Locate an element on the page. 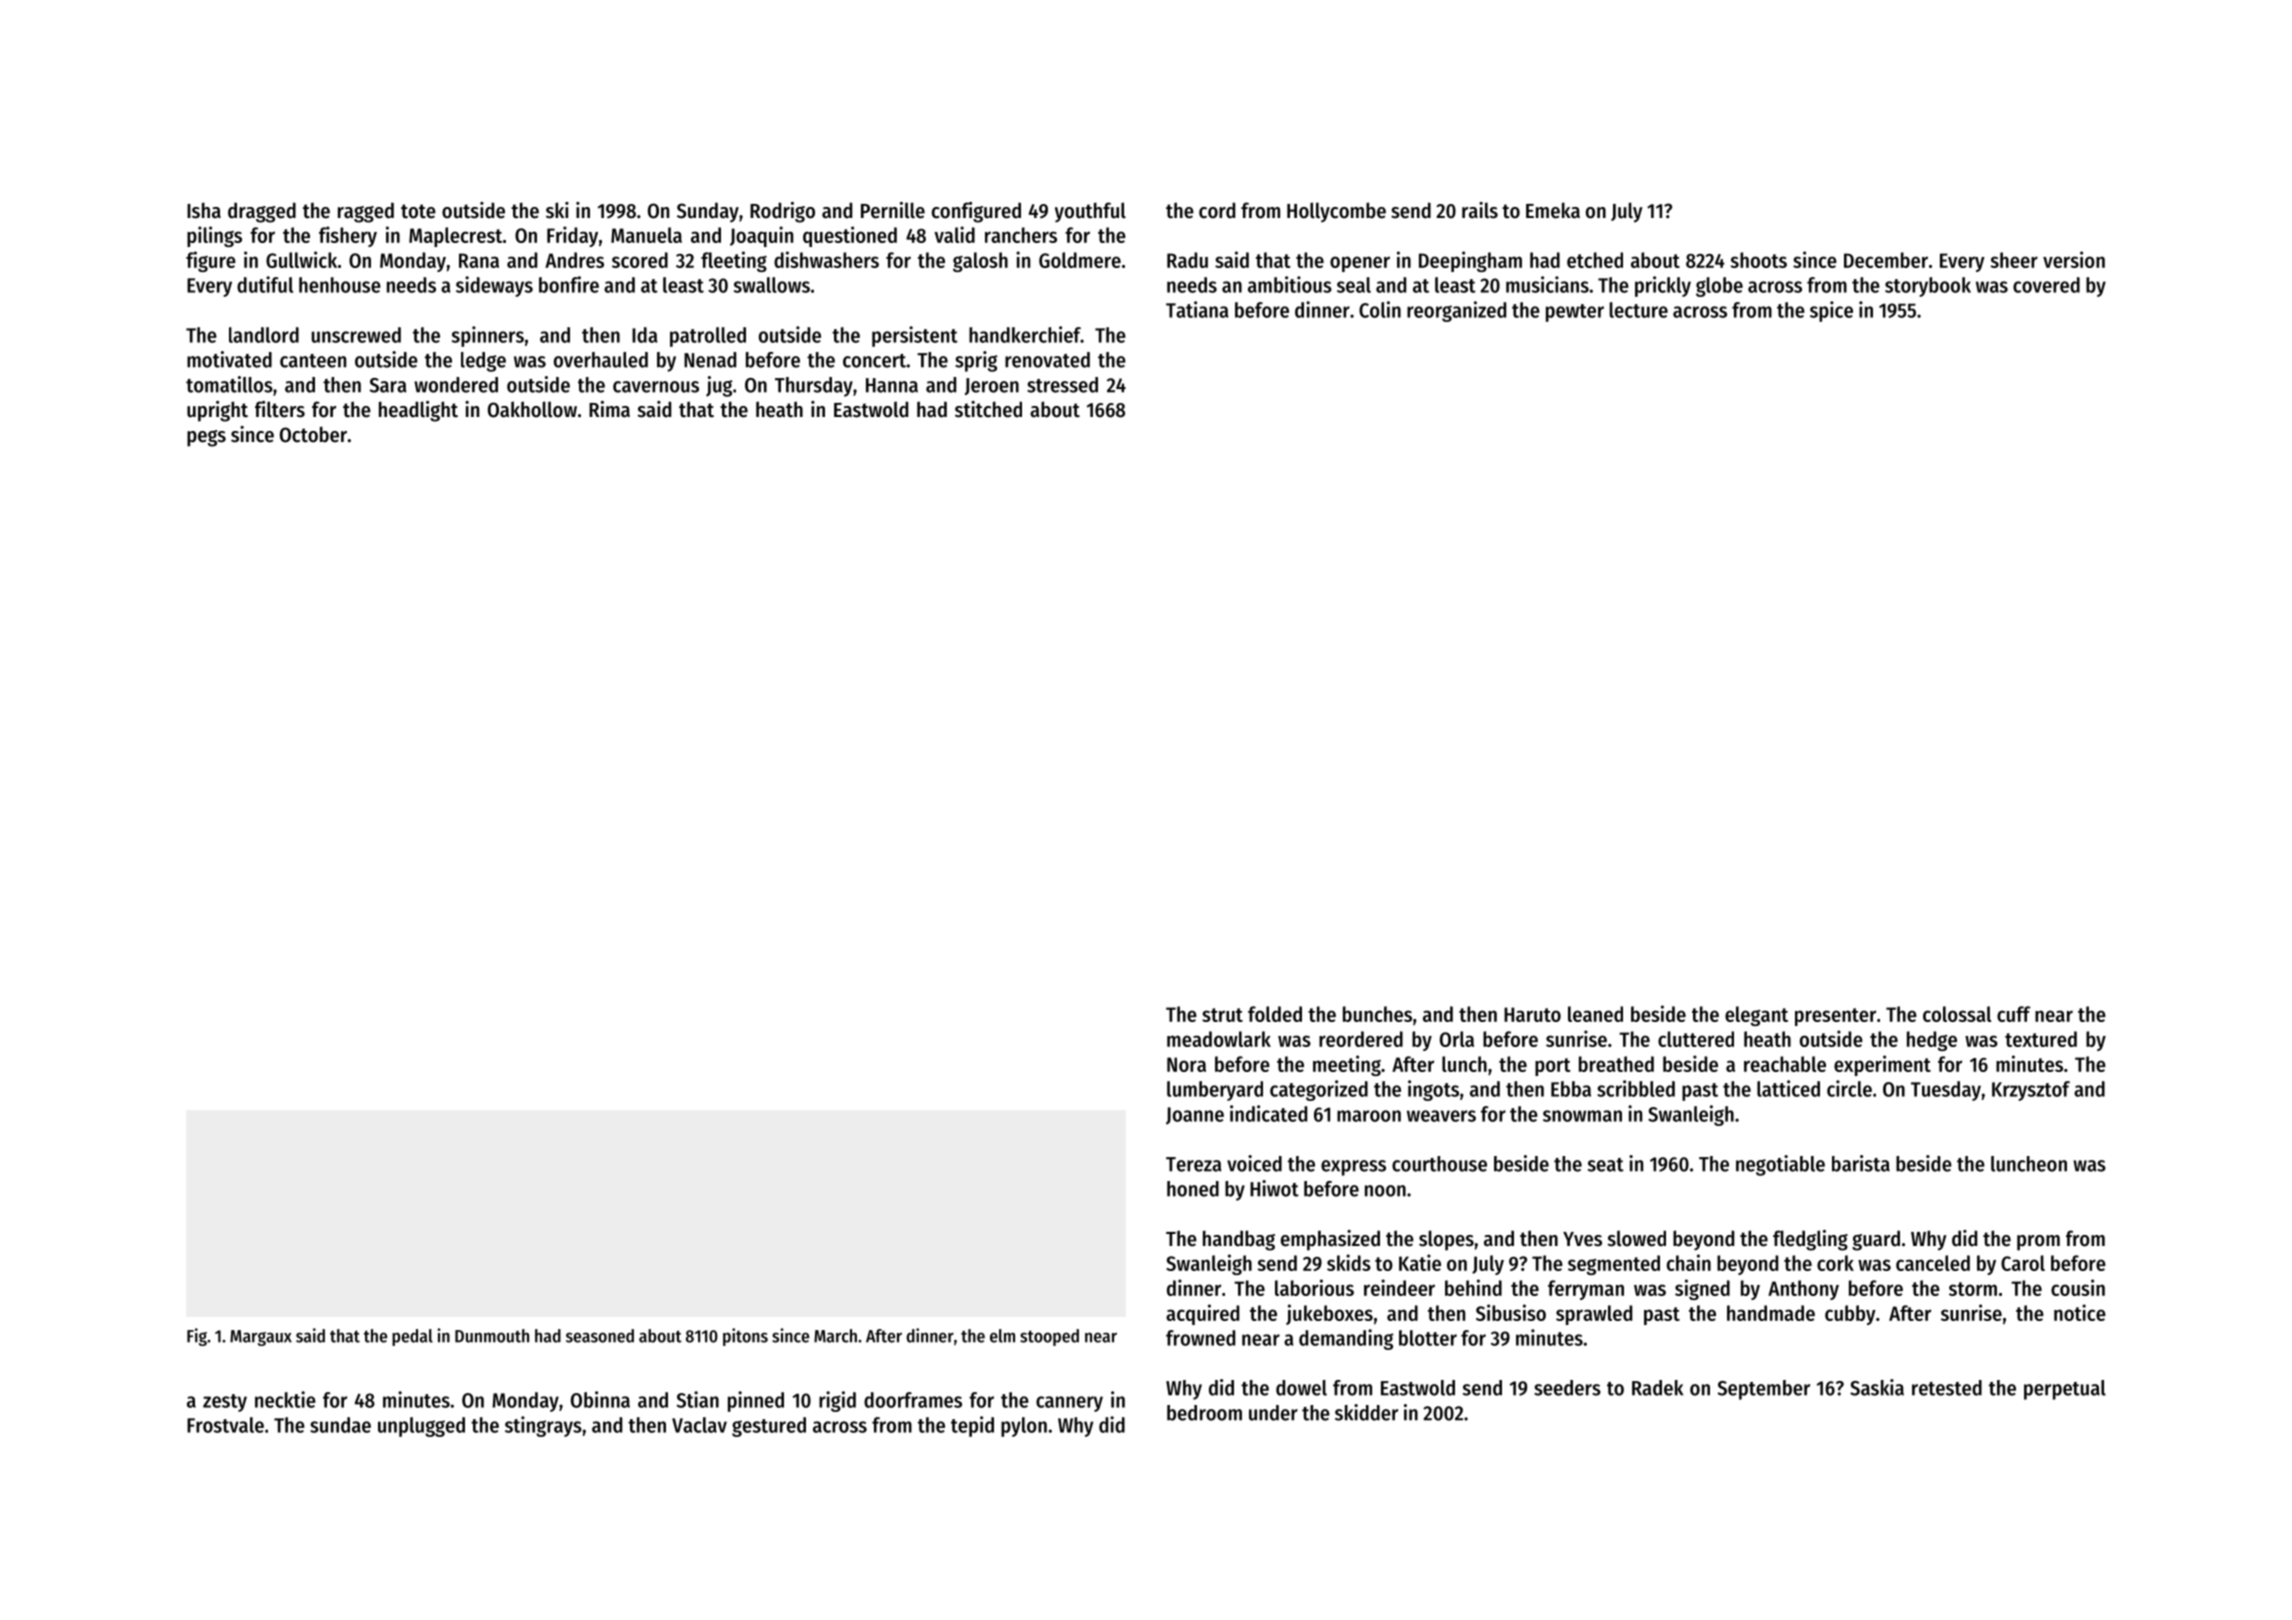 The image size is (2292, 1620). spice is located at coordinates (1831, 311).
